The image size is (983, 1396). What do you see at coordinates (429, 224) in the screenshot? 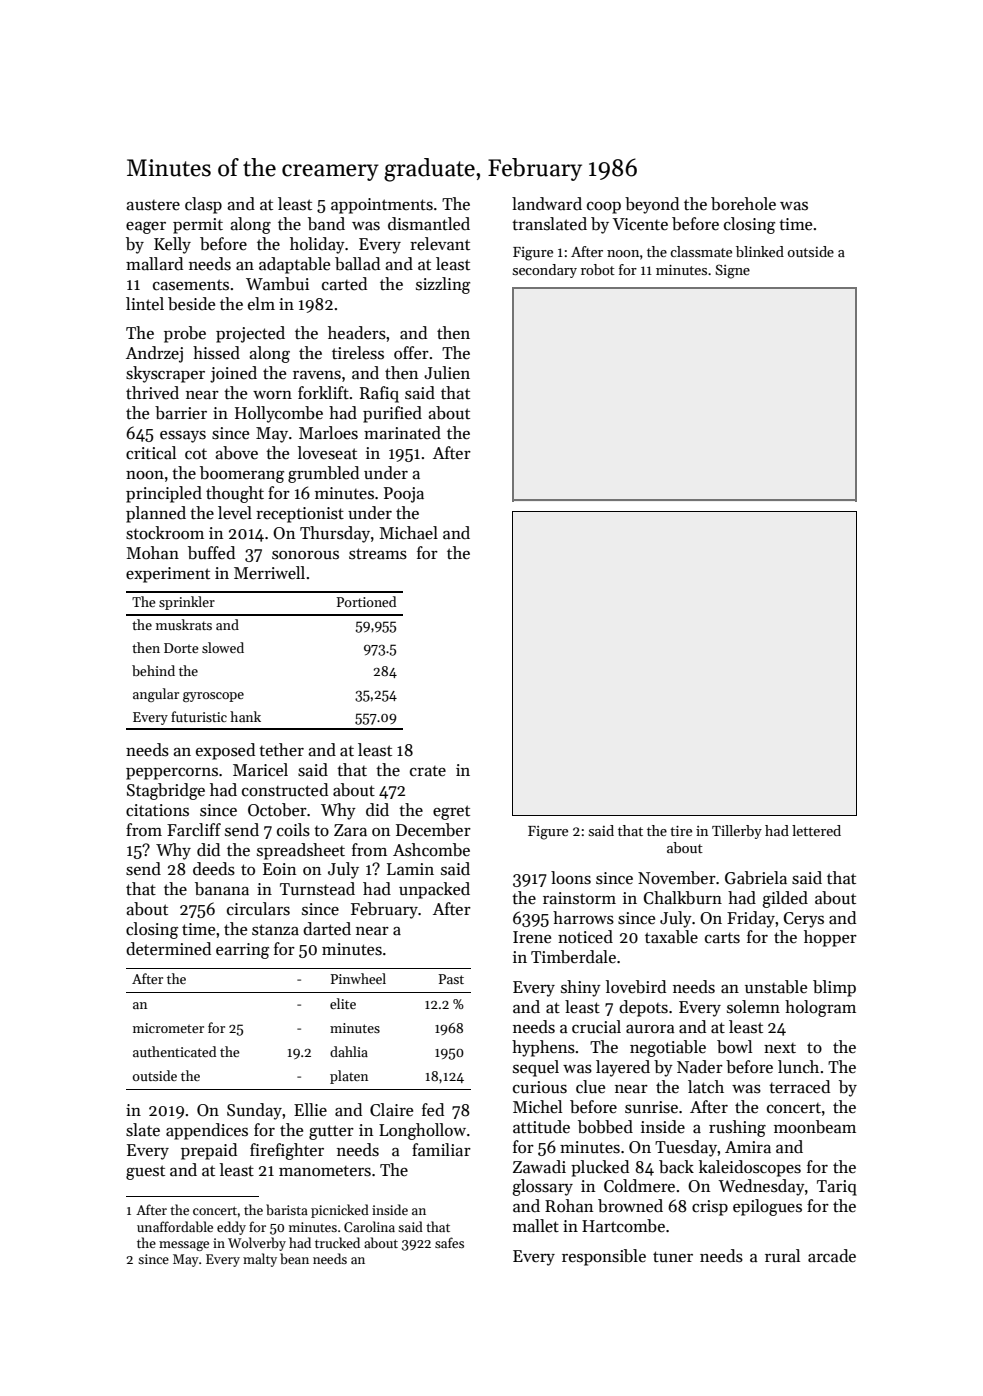
I see `dismantled` at bounding box center [429, 224].
